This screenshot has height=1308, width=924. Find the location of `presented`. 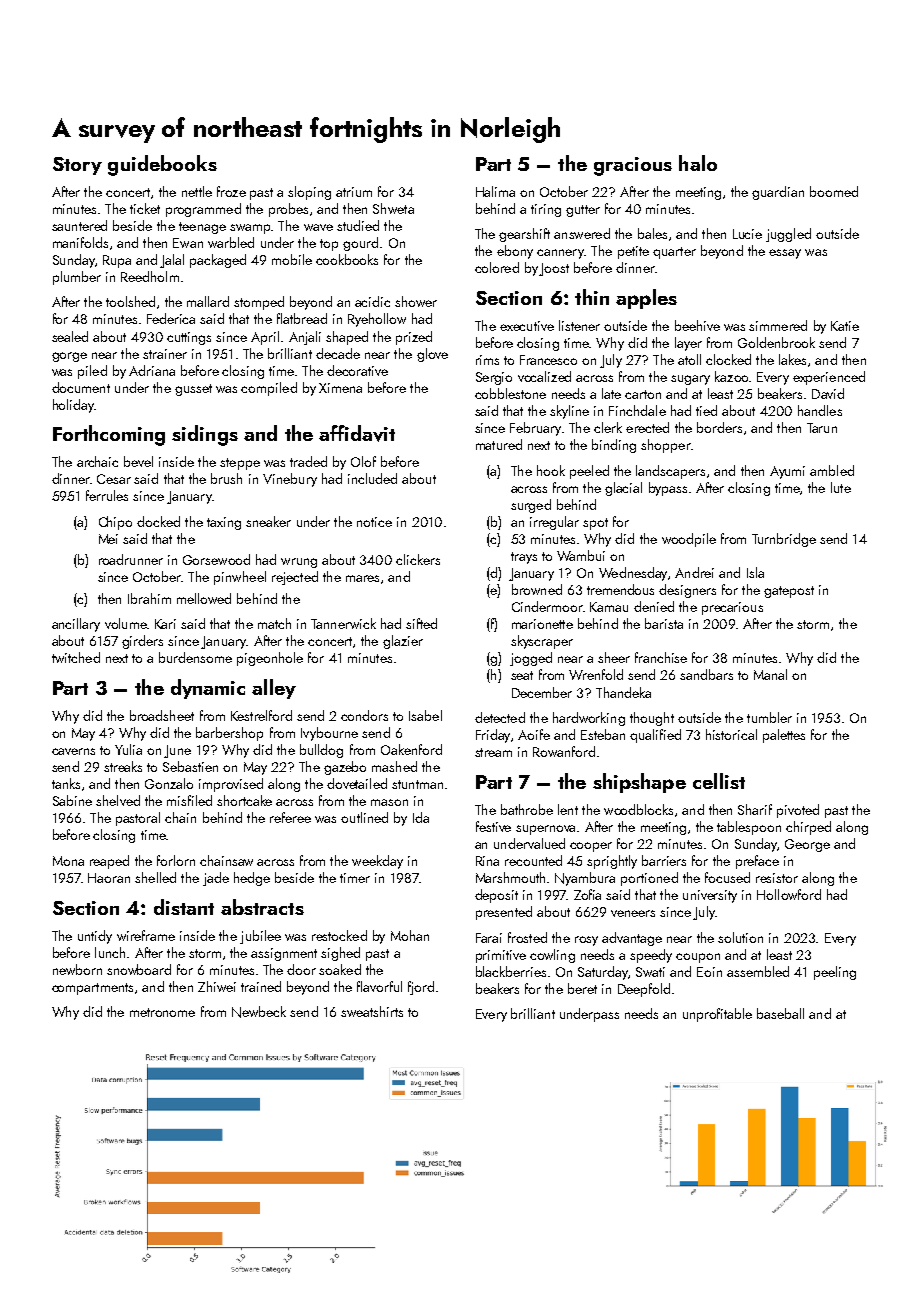

presented is located at coordinates (504, 913).
